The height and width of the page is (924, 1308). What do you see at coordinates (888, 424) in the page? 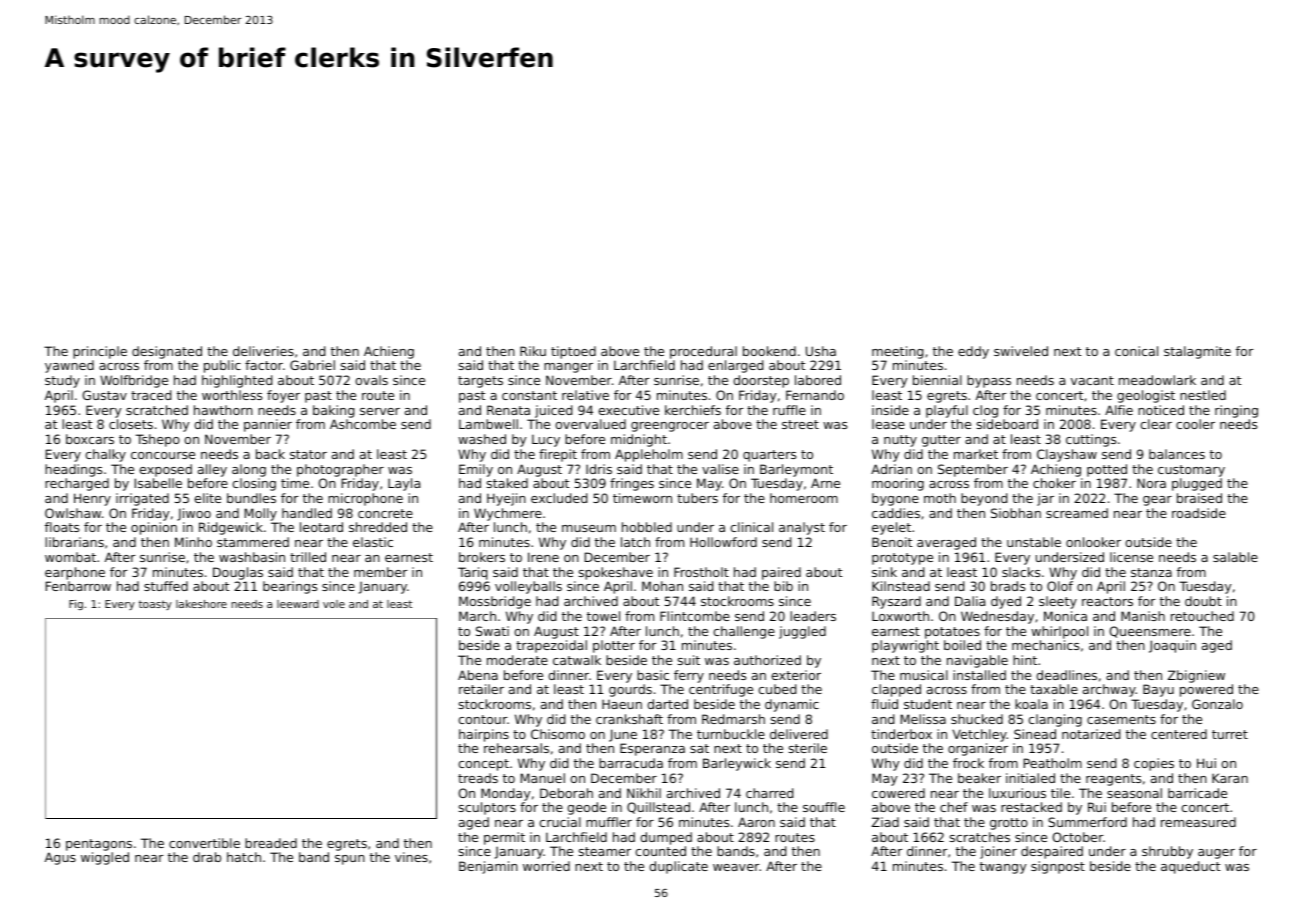
I see `lease` at bounding box center [888, 424].
